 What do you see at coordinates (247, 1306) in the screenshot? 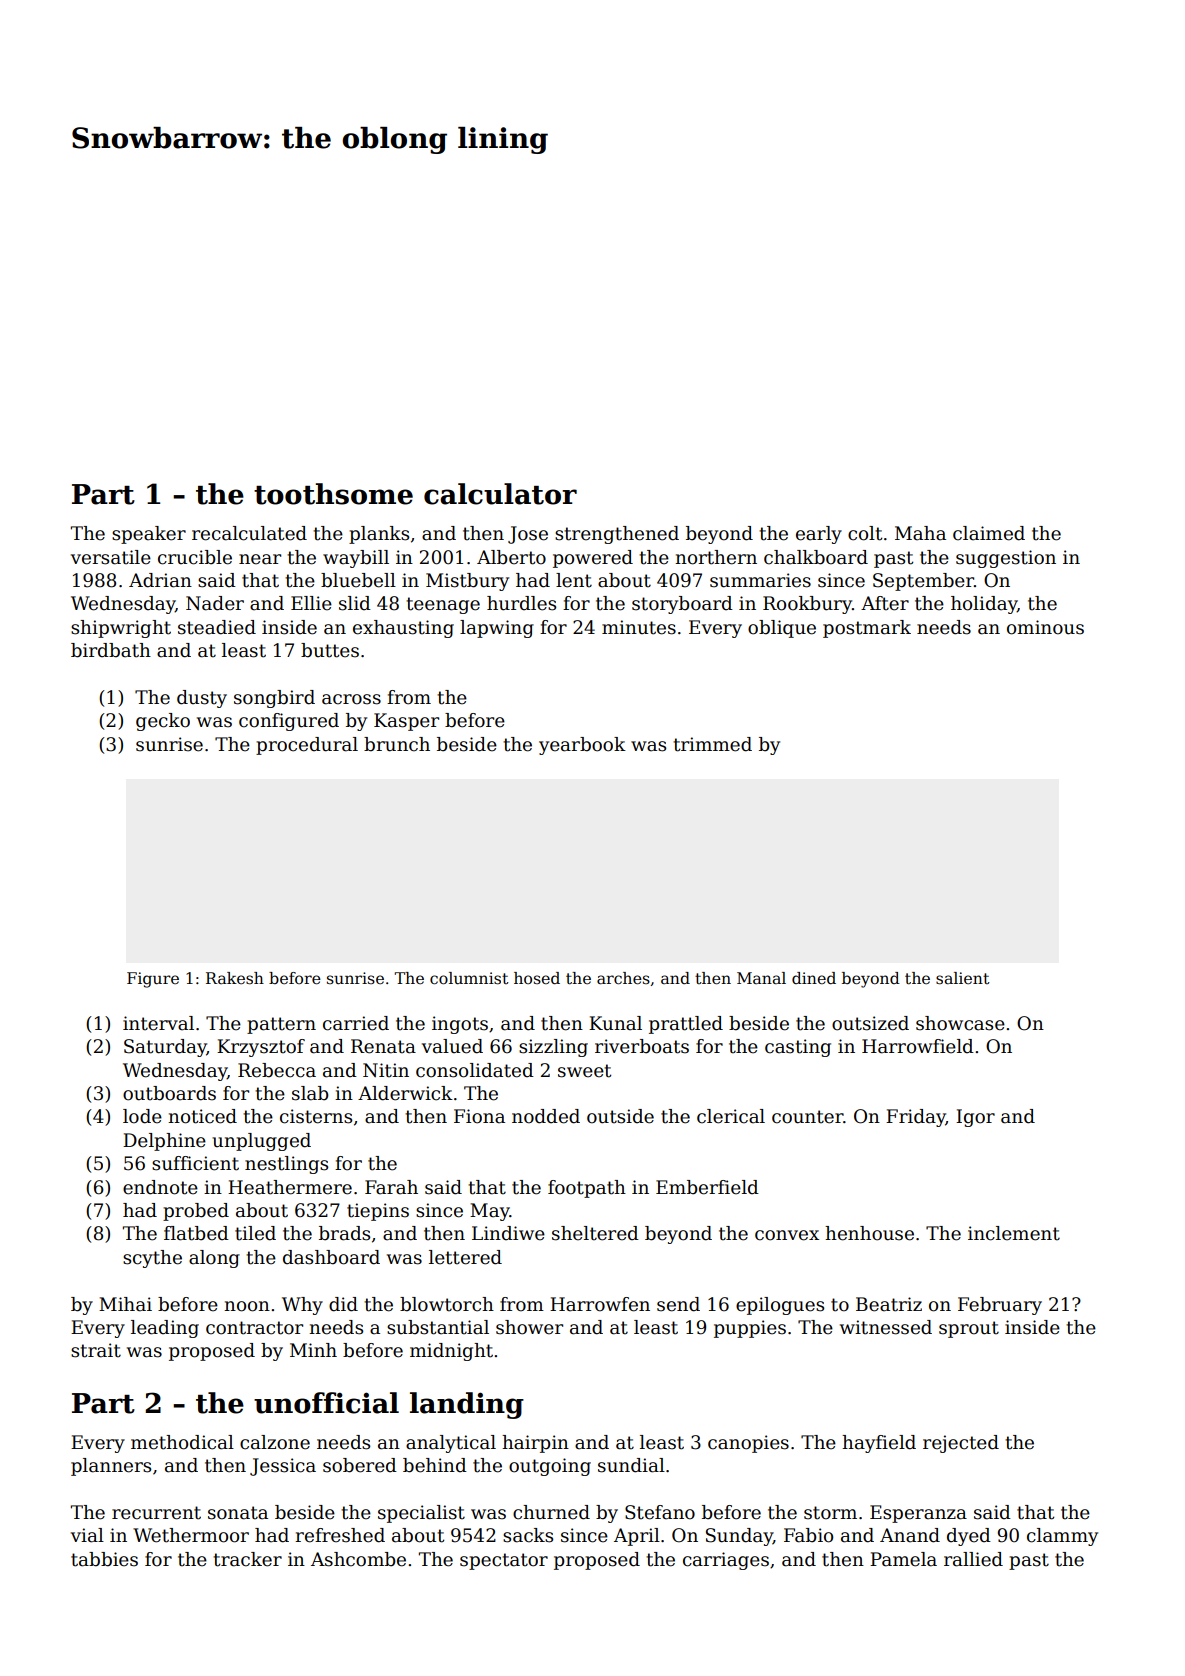
I see `noon` at bounding box center [247, 1306].
